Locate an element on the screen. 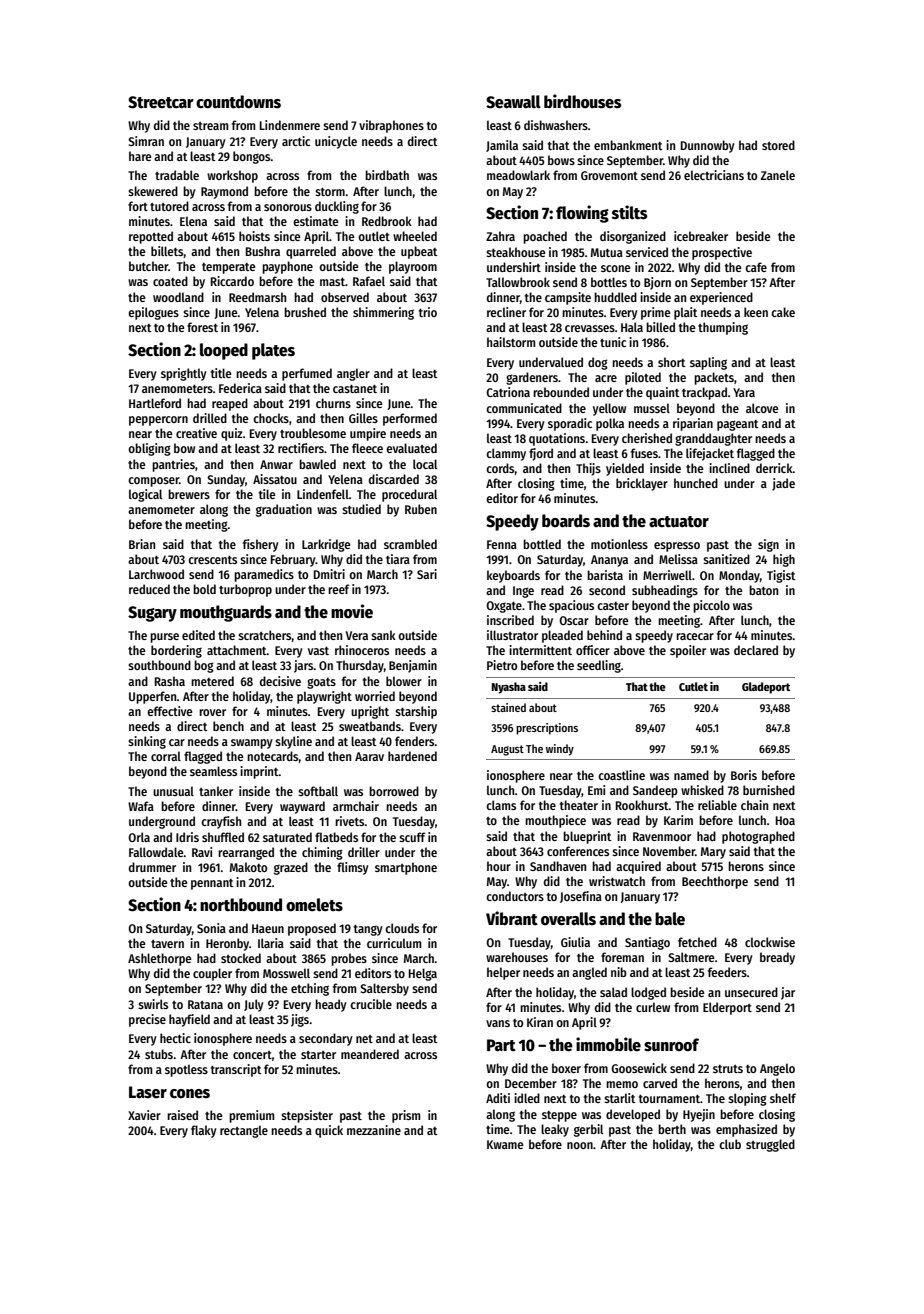 The height and width of the screenshot is (1314, 924). shimmering is located at coordinates (383, 313).
